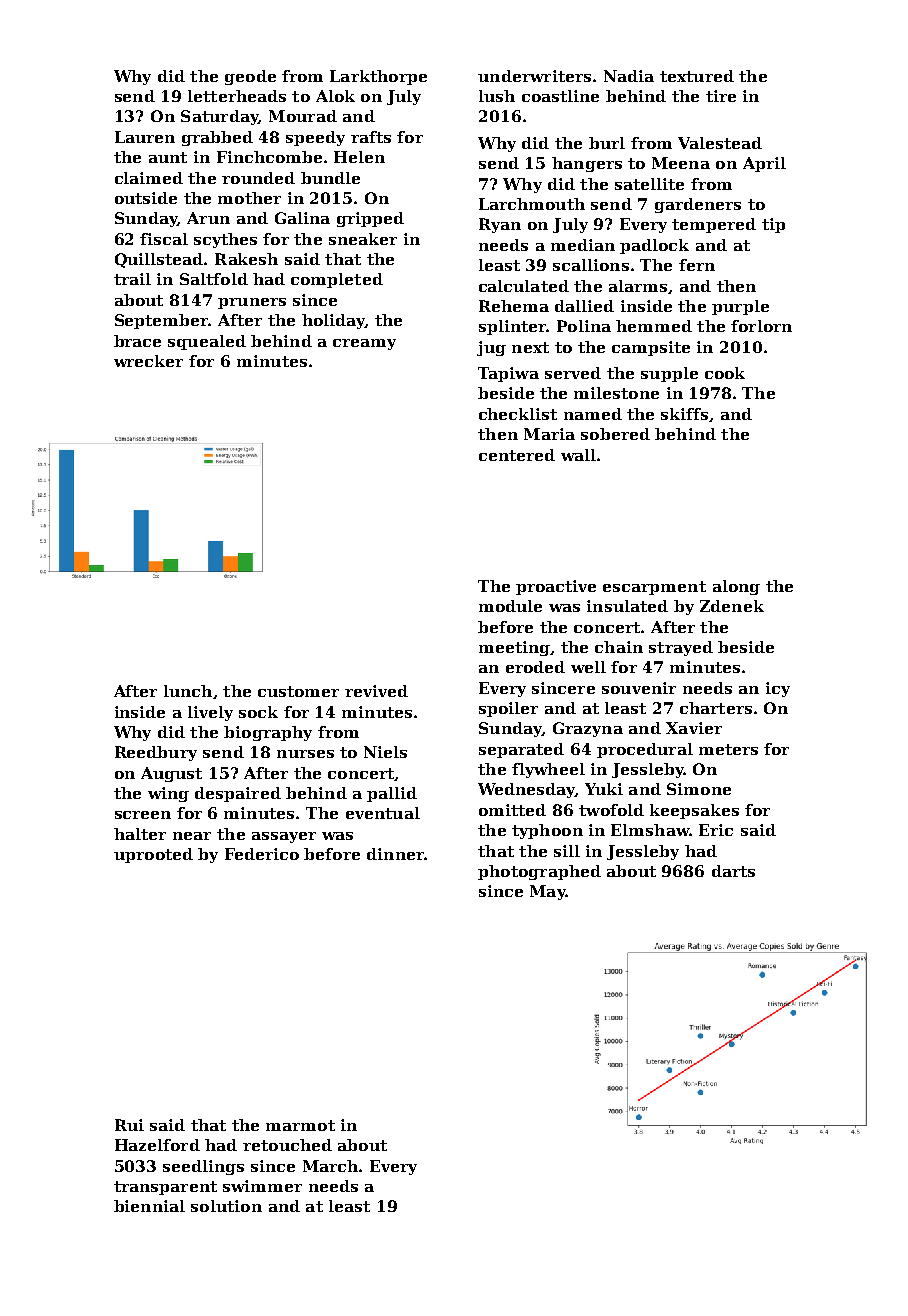  Describe the element at coordinates (145, 137) in the page. I see `Lauren` at that location.
